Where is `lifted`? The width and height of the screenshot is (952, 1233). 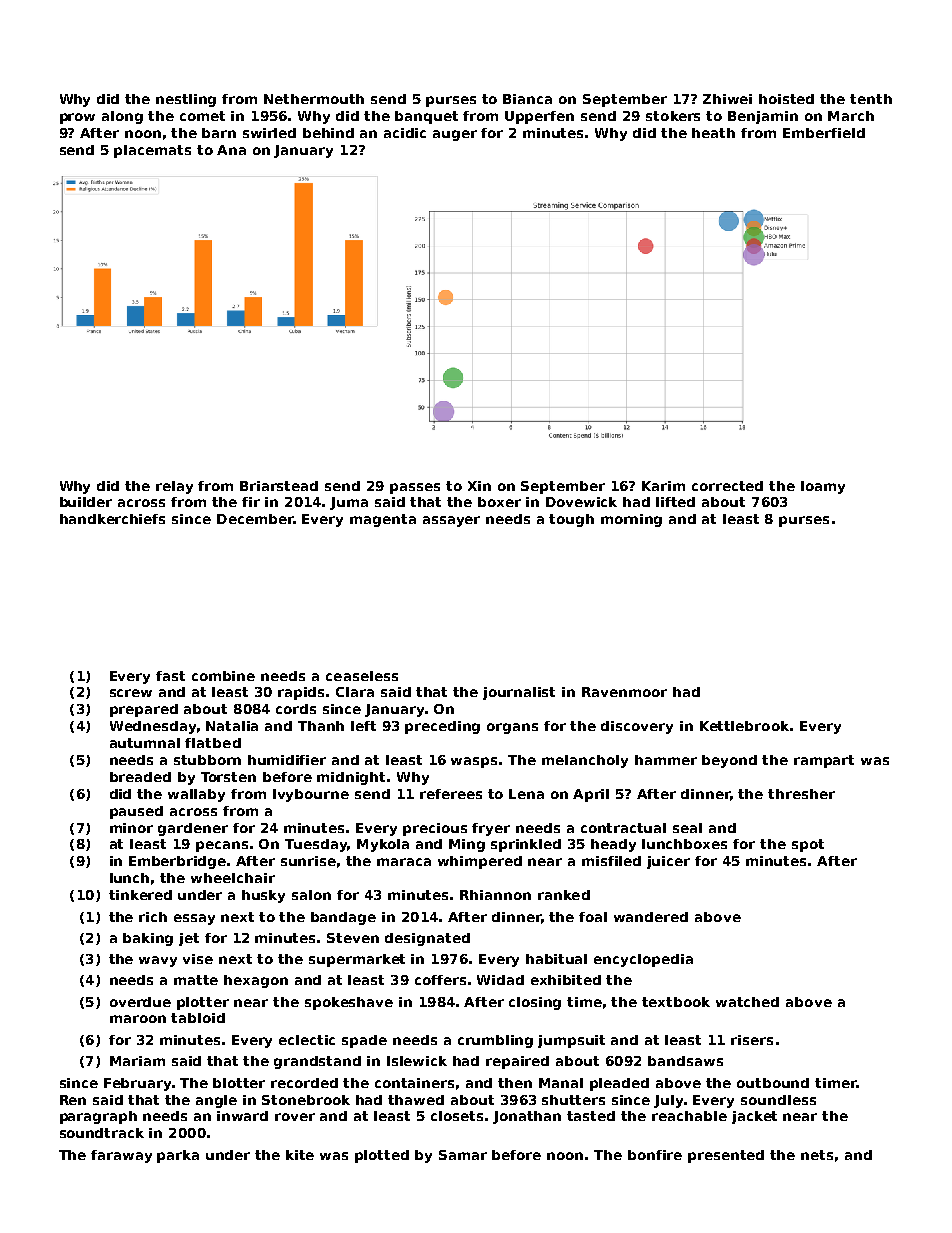
lifted is located at coordinates (675, 502).
